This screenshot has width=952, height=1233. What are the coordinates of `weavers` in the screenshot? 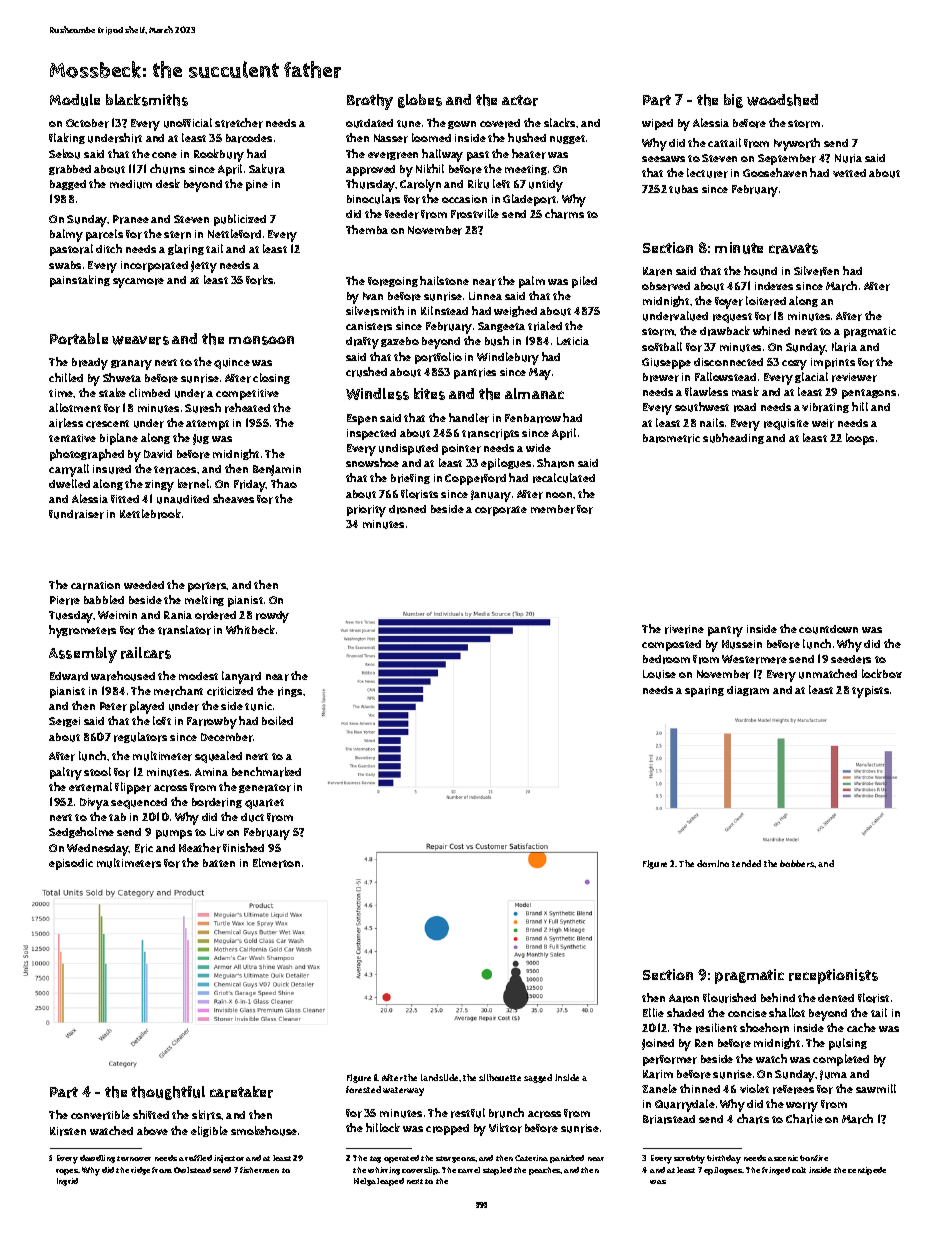 It's located at (140, 340).
